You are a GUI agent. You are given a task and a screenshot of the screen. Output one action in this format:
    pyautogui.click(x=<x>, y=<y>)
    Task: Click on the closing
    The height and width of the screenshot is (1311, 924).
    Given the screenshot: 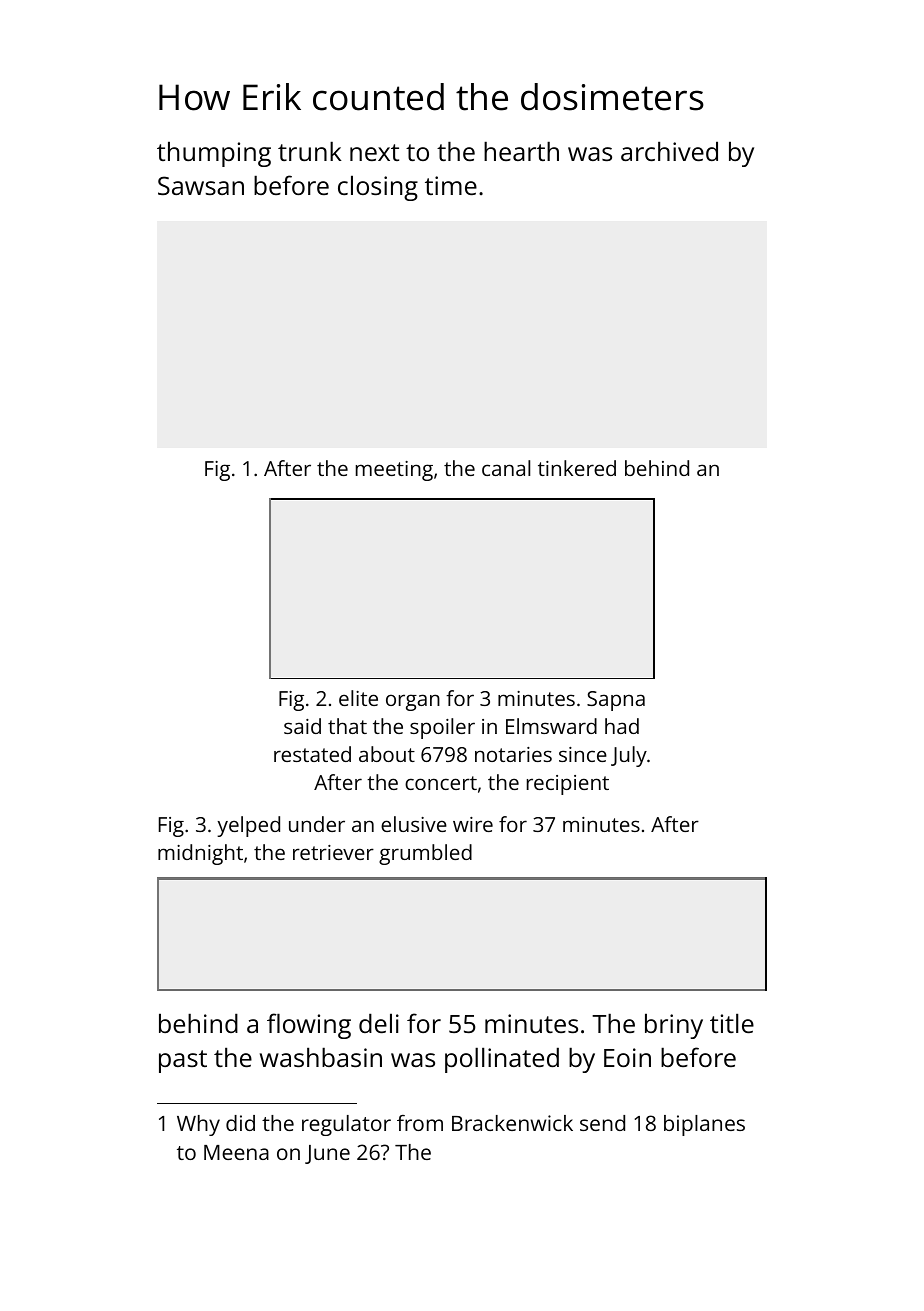 What is the action you would take?
    pyautogui.click(x=378, y=188)
